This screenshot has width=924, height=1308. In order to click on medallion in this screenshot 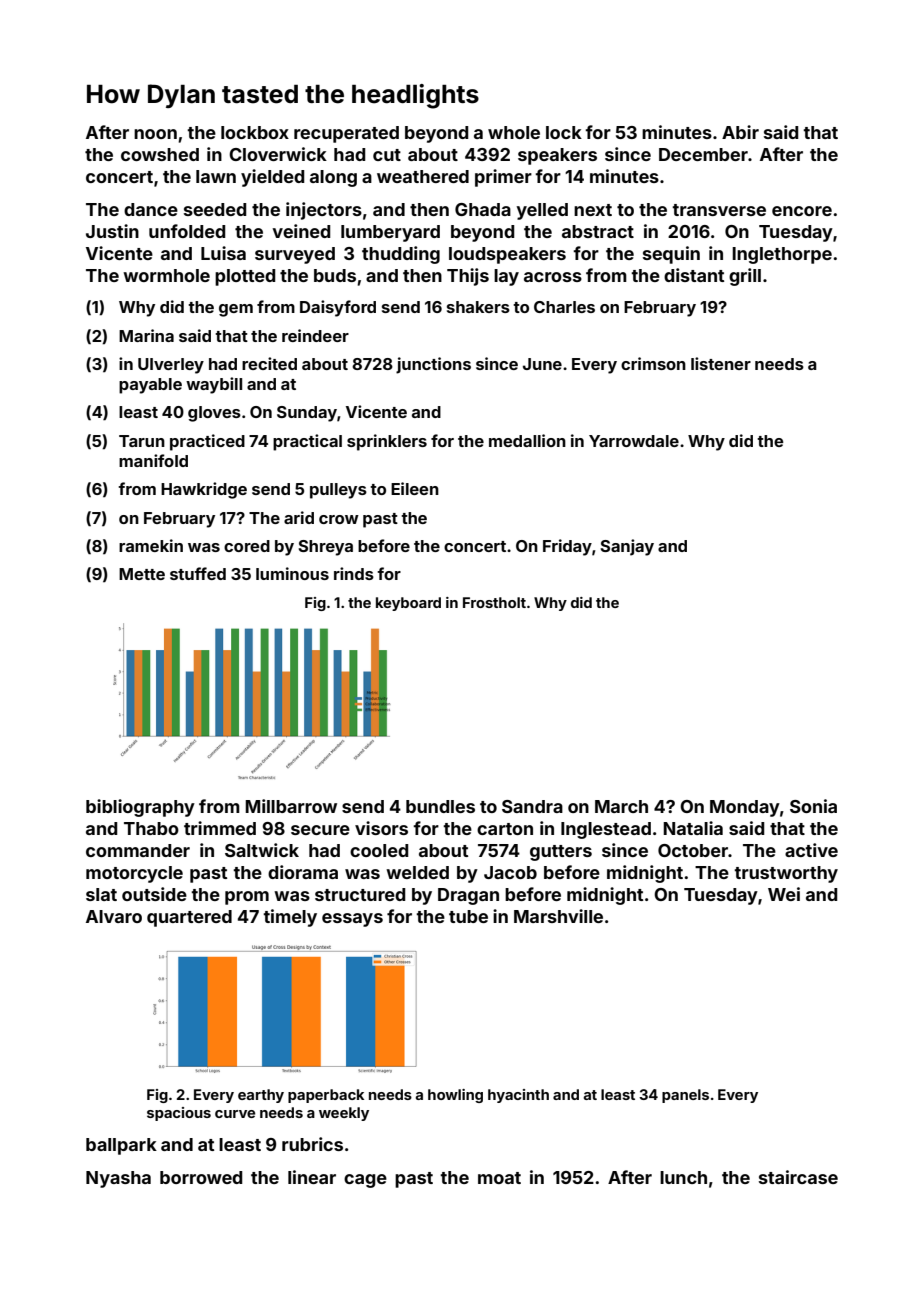, I will do `click(527, 440)`.
